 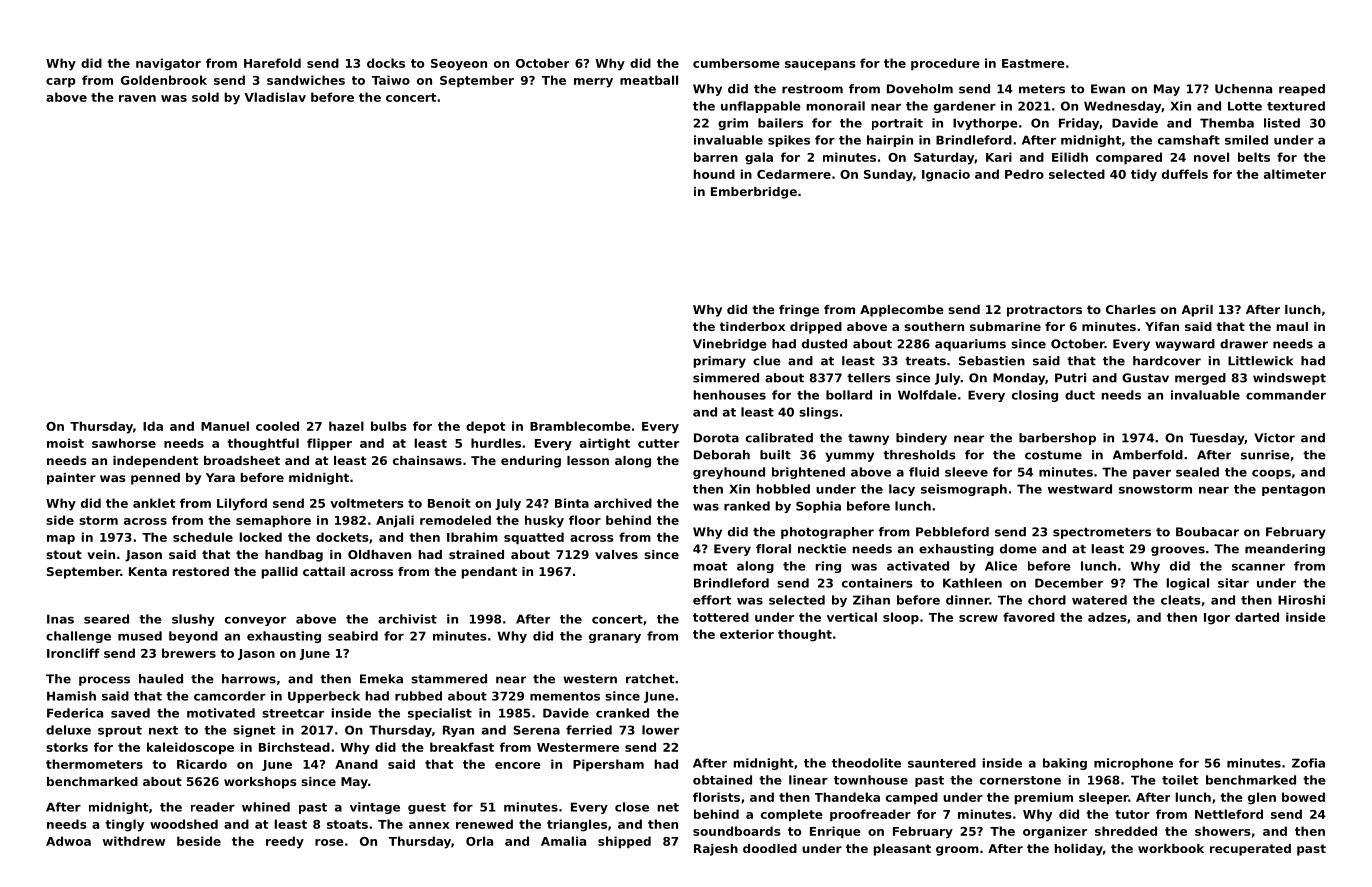 I want to click on Manuel, so click(x=225, y=426).
